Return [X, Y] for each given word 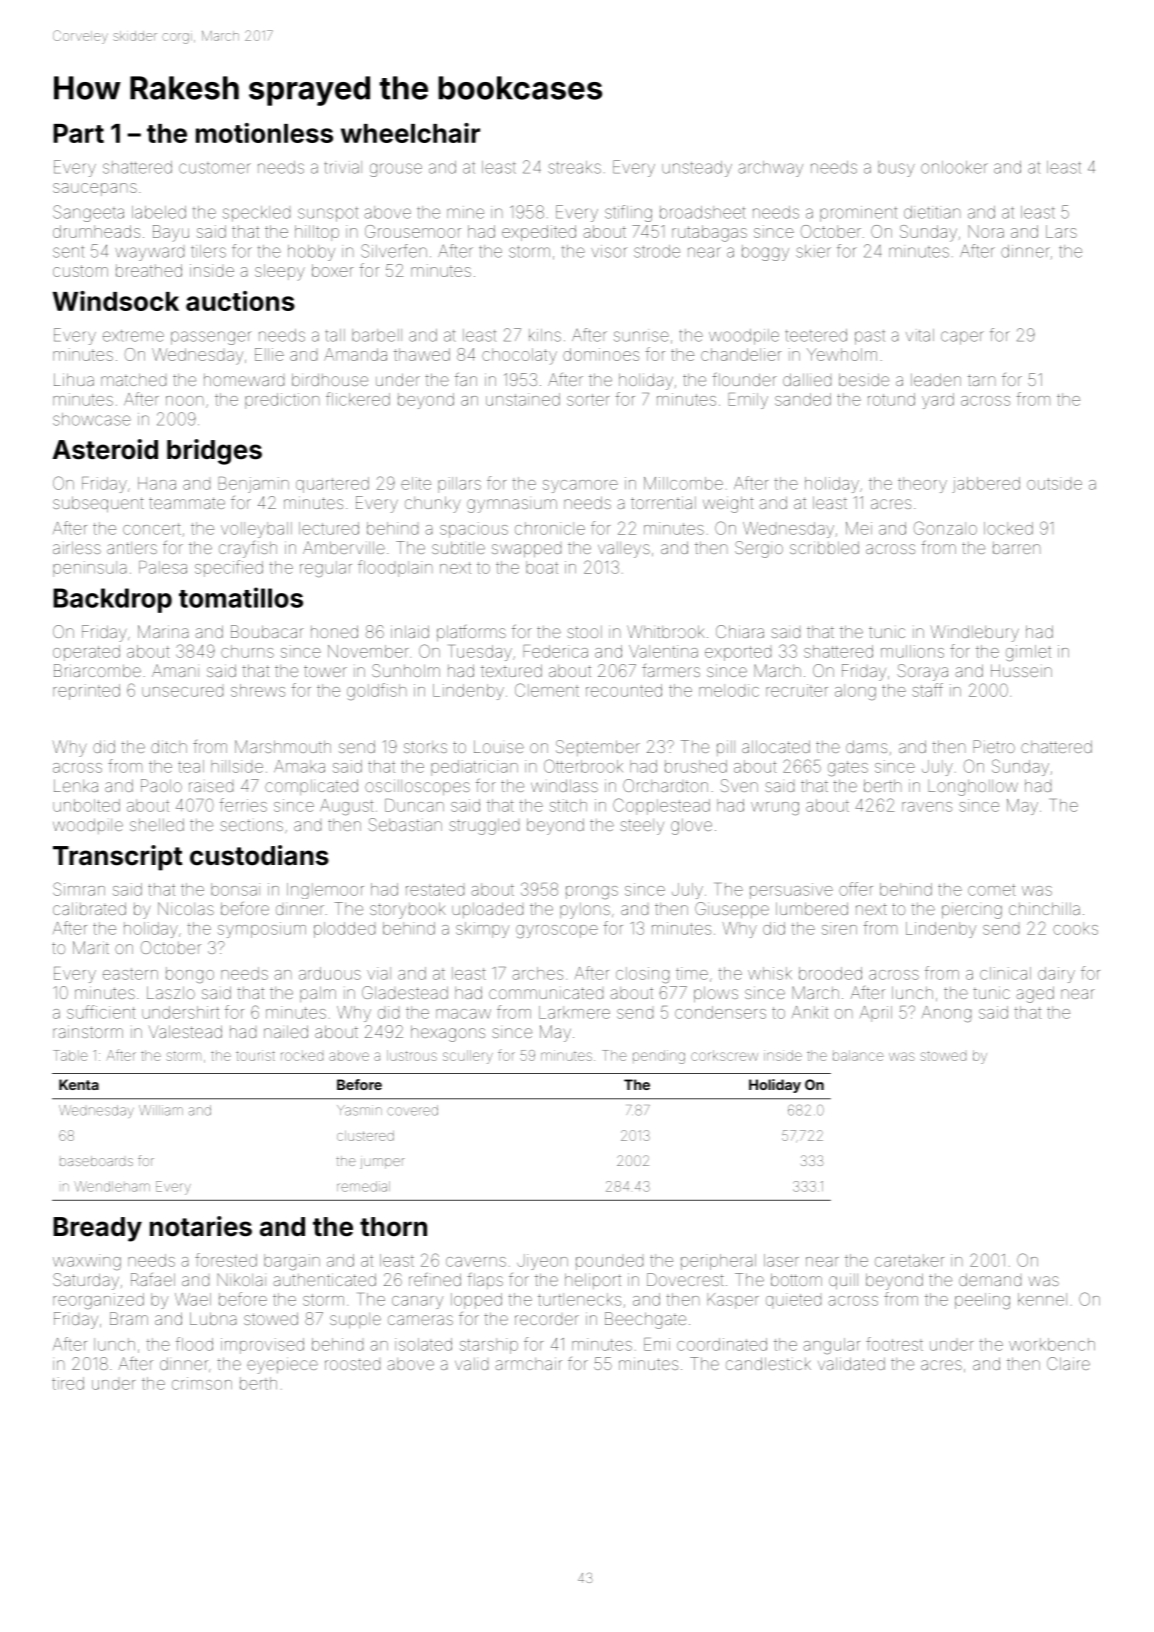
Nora [986, 231]
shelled [157, 824]
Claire [1068, 1363]
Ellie [269, 354]
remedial [363, 1186]
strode [657, 251]
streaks [574, 167]
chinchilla [1044, 908]
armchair [528, 1363]
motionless [264, 133]
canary [417, 1302]
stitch [568, 805]
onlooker [954, 167]
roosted [352, 1364]
